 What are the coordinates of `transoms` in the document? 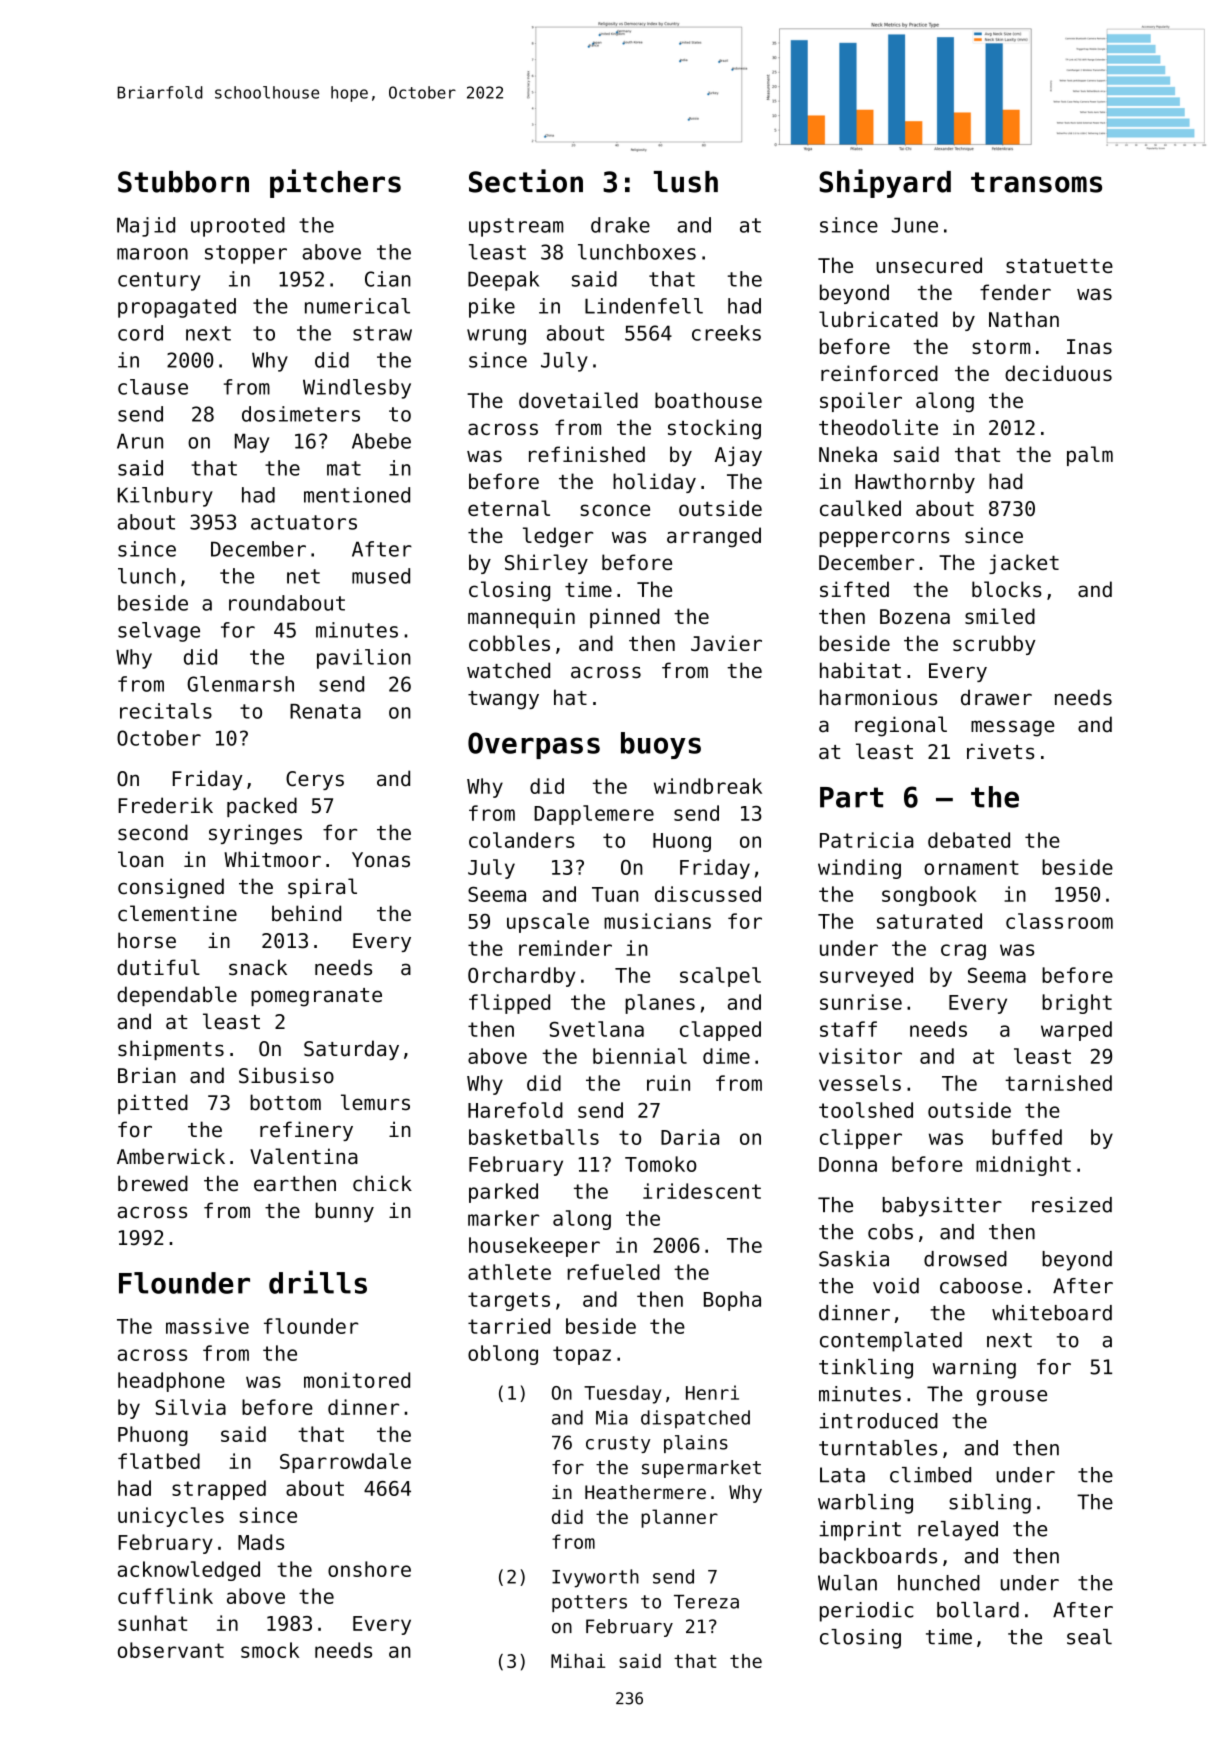 It's located at (1036, 182).
